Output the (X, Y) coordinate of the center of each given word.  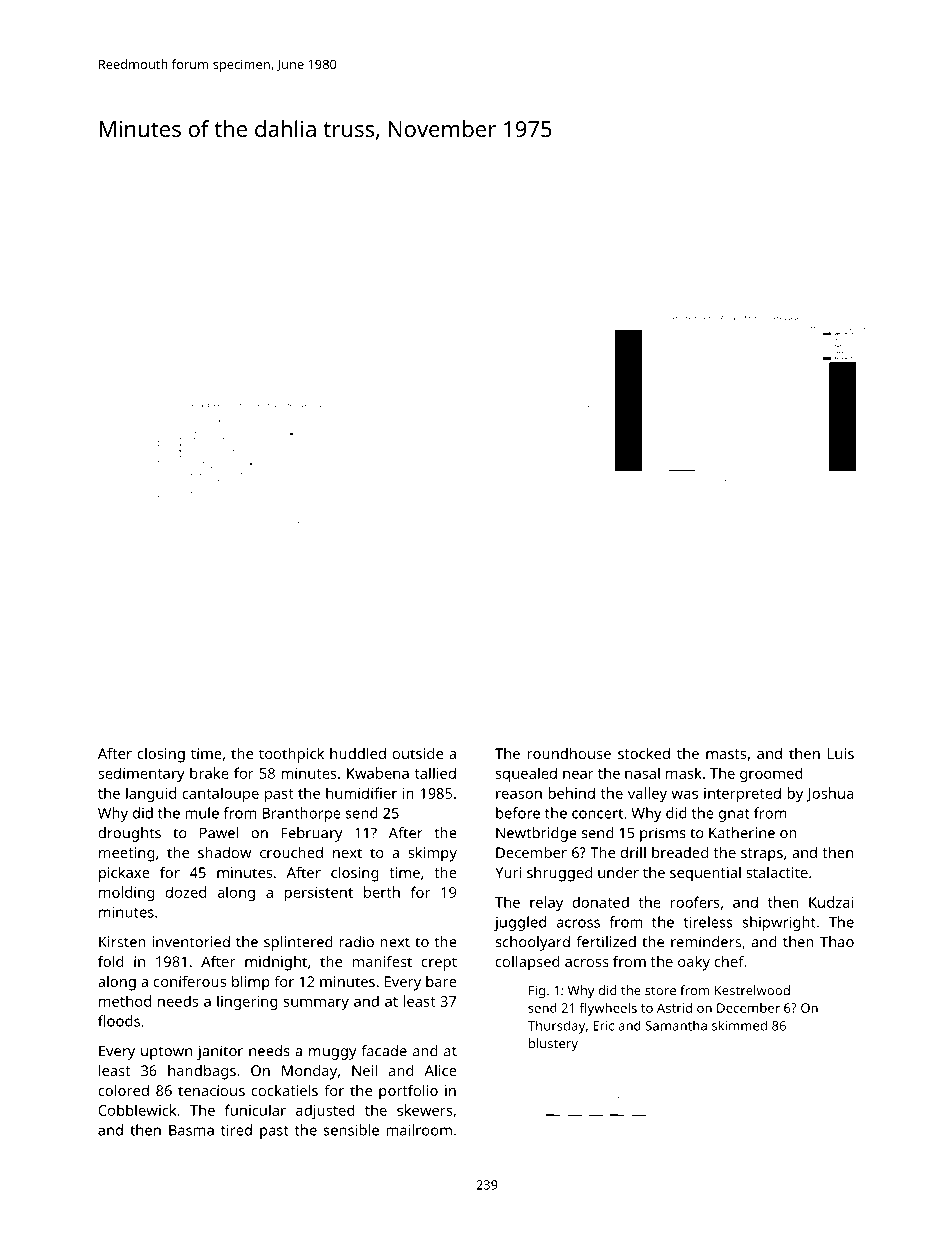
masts (726, 754)
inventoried (191, 942)
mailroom (419, 1130)
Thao (837, 942)
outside (418, 753)
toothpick (291, 755)
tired (236, 1130)
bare (441, 981)
